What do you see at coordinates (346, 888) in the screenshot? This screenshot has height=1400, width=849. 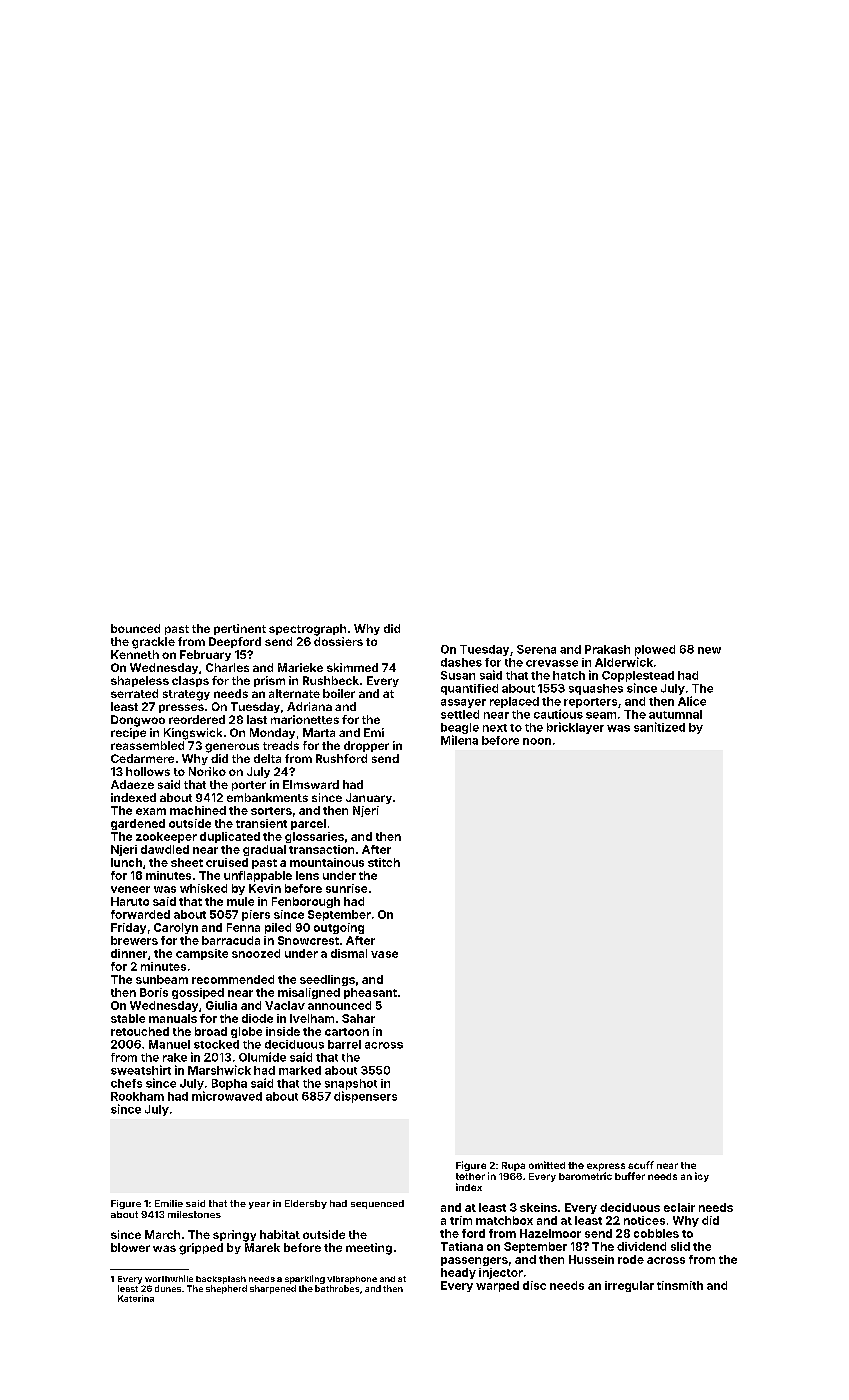 I see `sunrise` at bounding box center [346, 888].
